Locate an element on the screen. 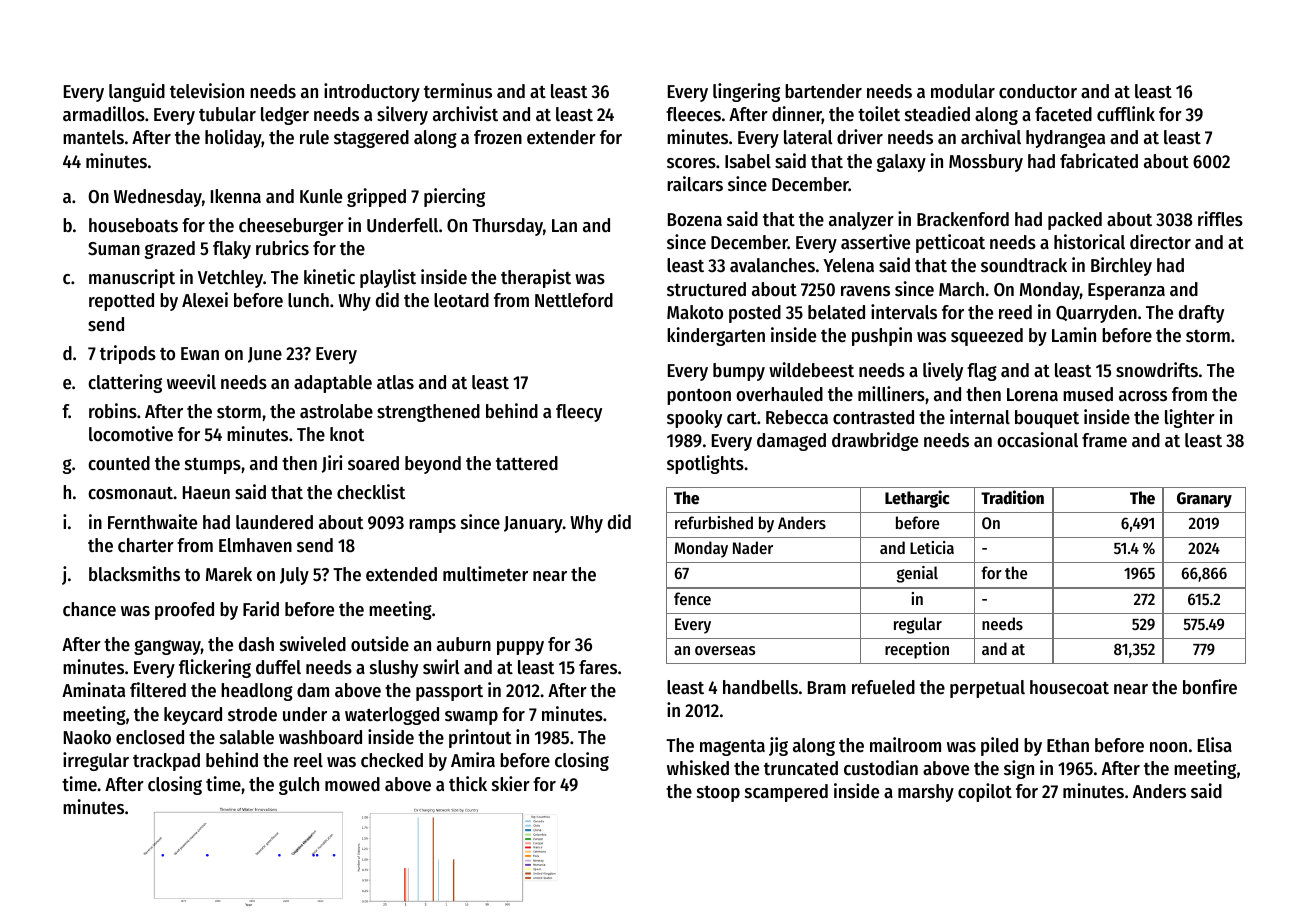  kinetic is located at coordinates (329, 277).
